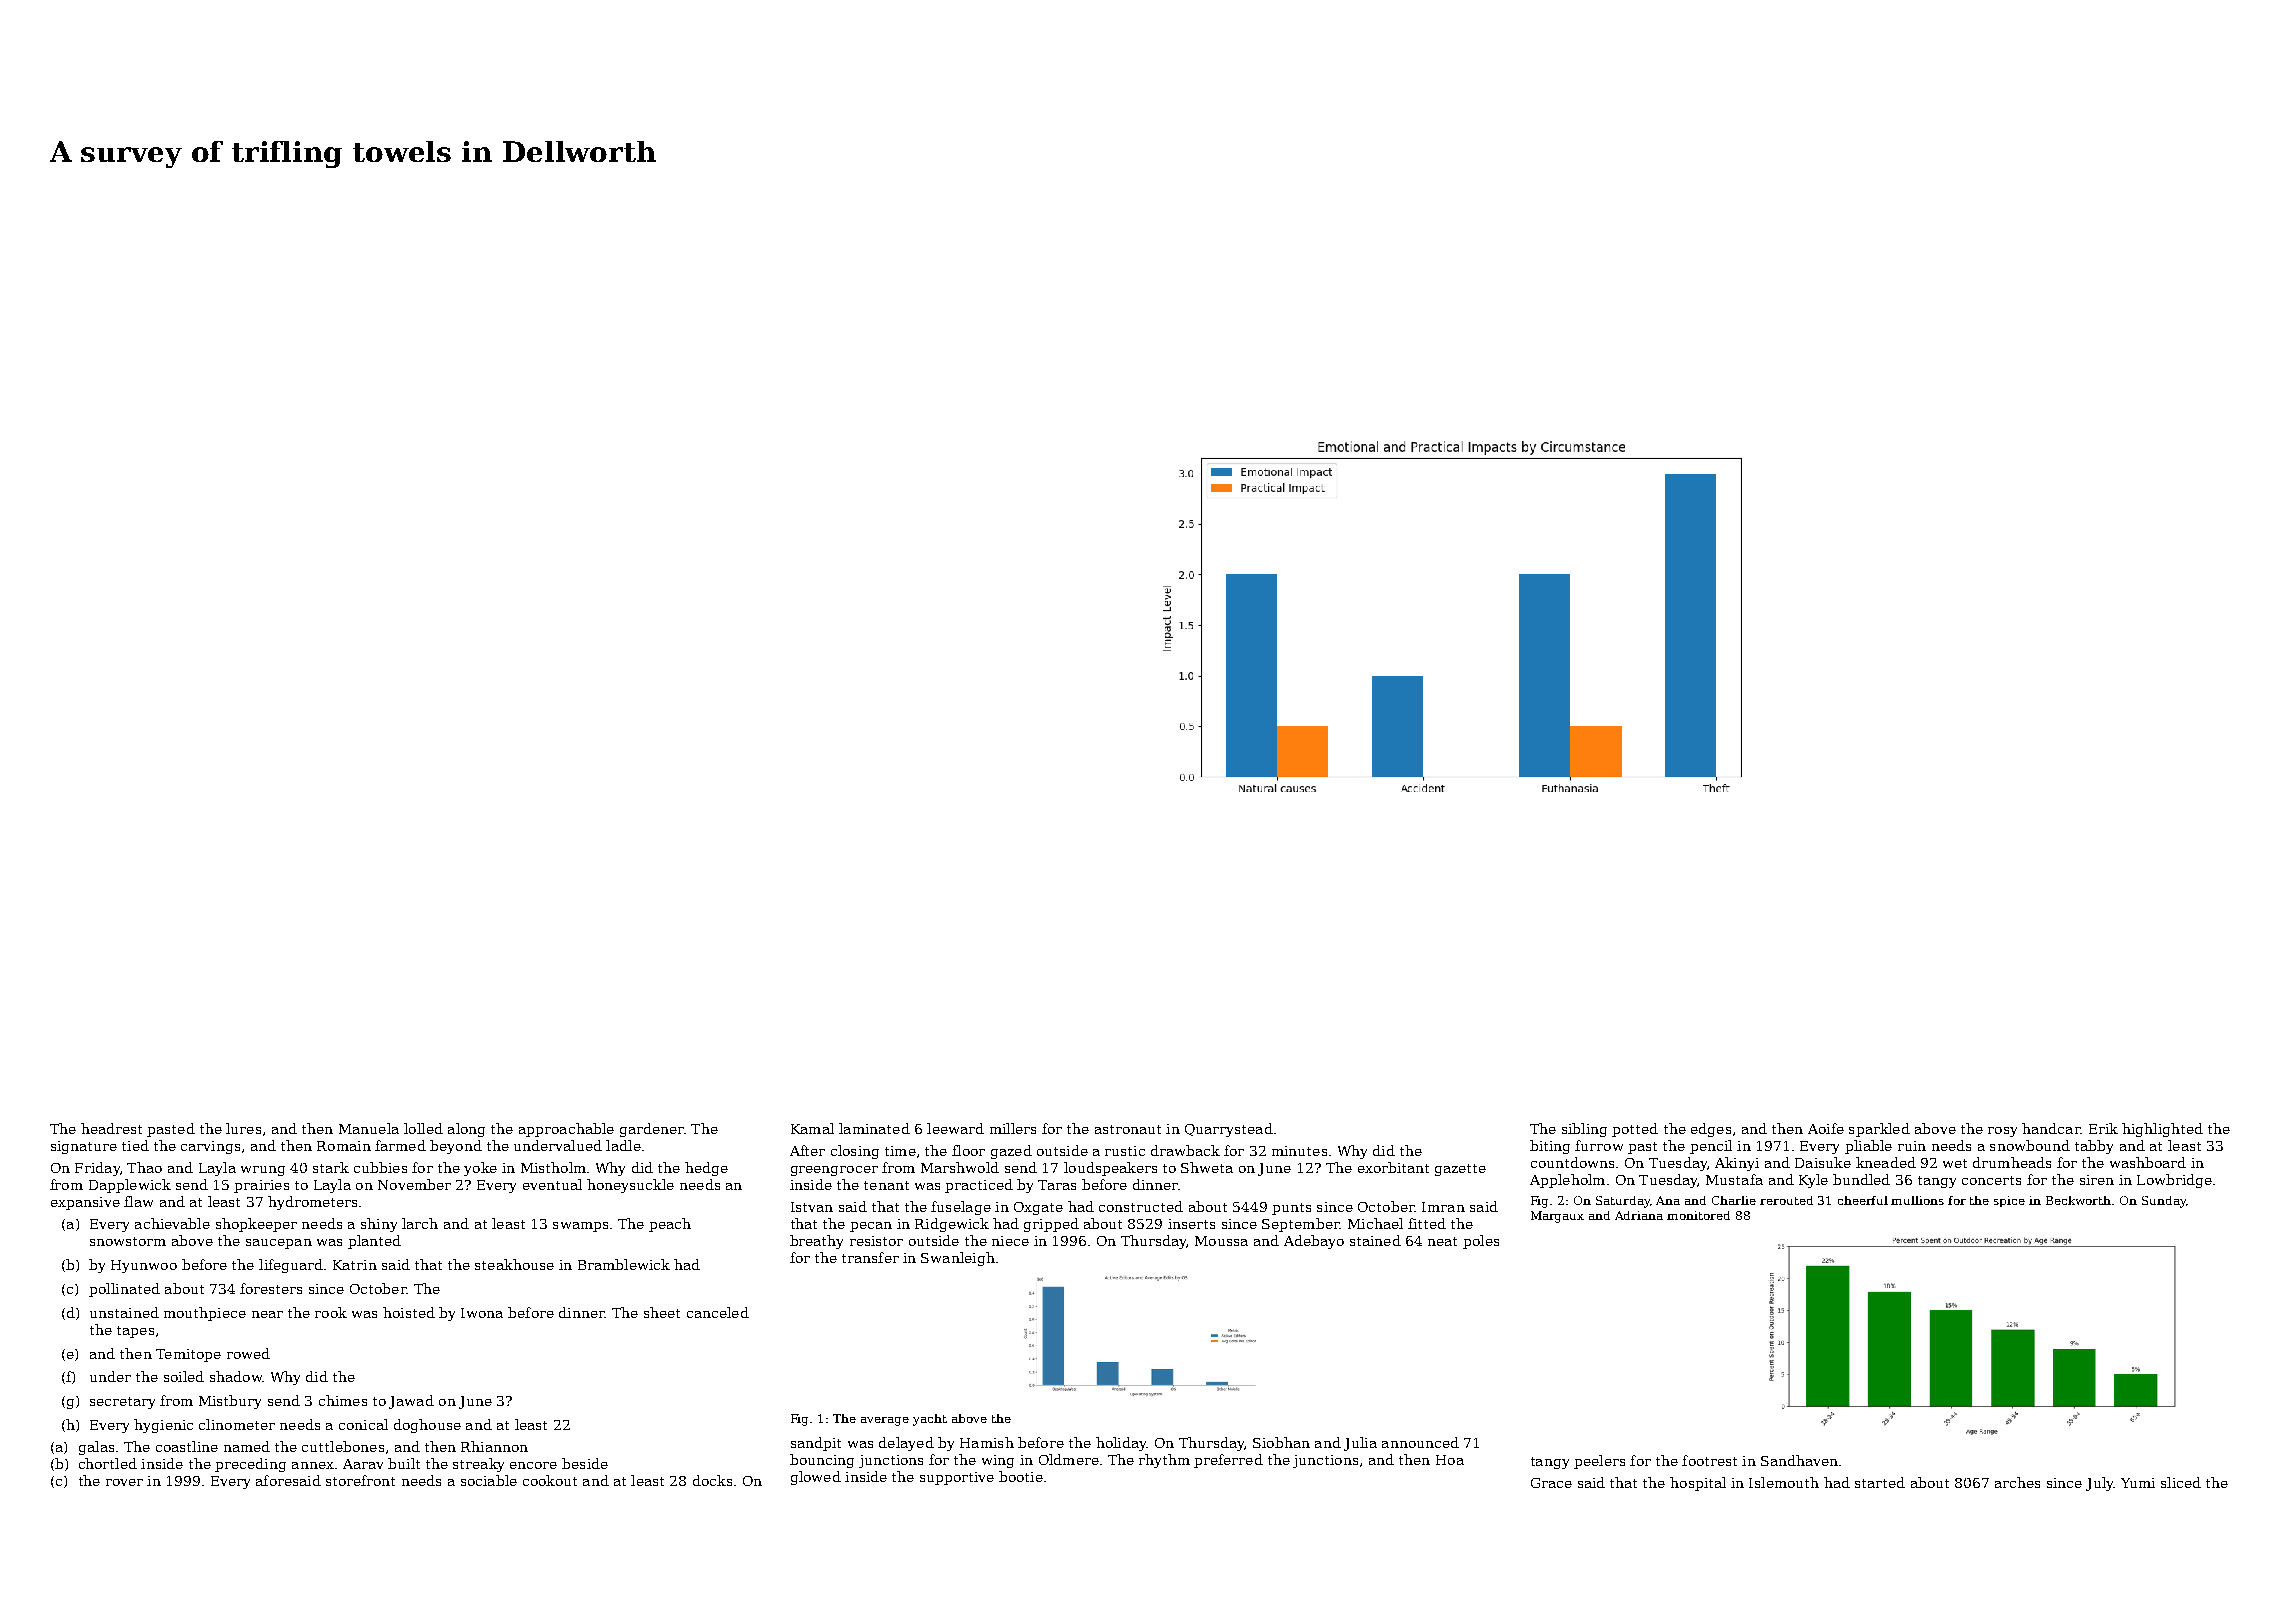 The height and width of the document is (1623, 2295). I want to click on monitored, so click(1698, 1215).
